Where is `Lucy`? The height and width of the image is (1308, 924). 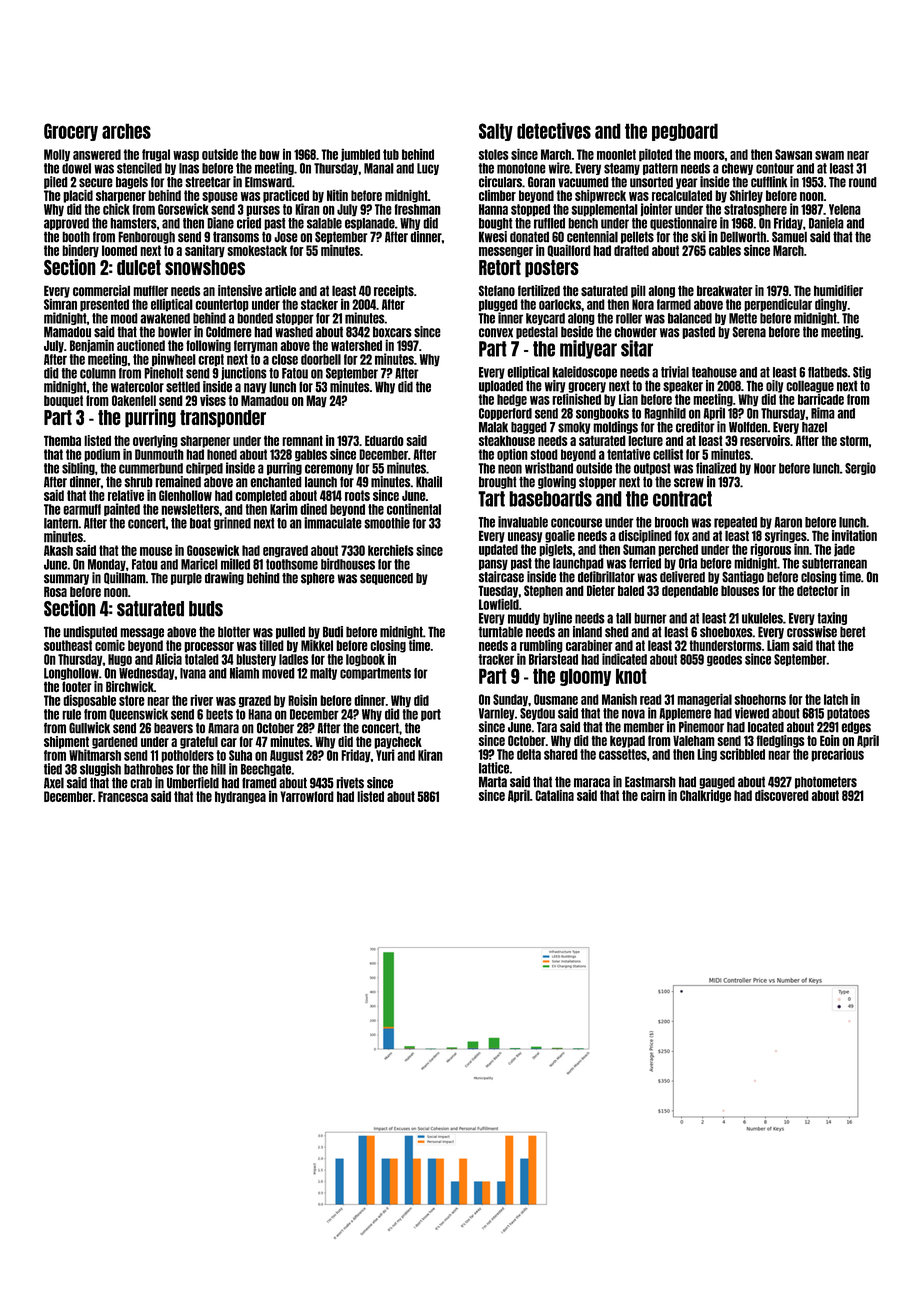
Lucy is located at coordinates (428, 169).
